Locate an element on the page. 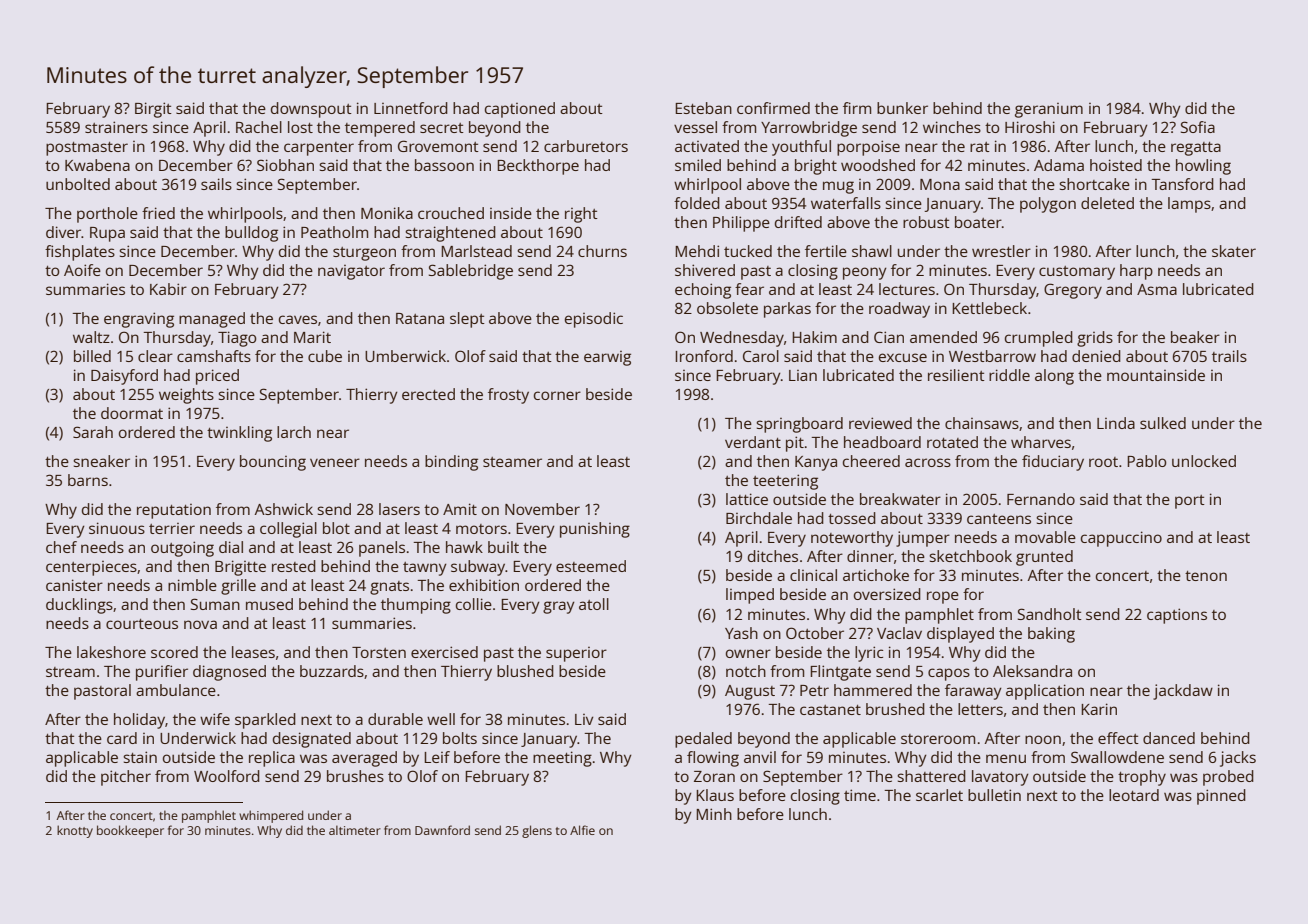 The height and width of the page is (924, 1308). Sablebridge is located at coordinates (471, 272).
